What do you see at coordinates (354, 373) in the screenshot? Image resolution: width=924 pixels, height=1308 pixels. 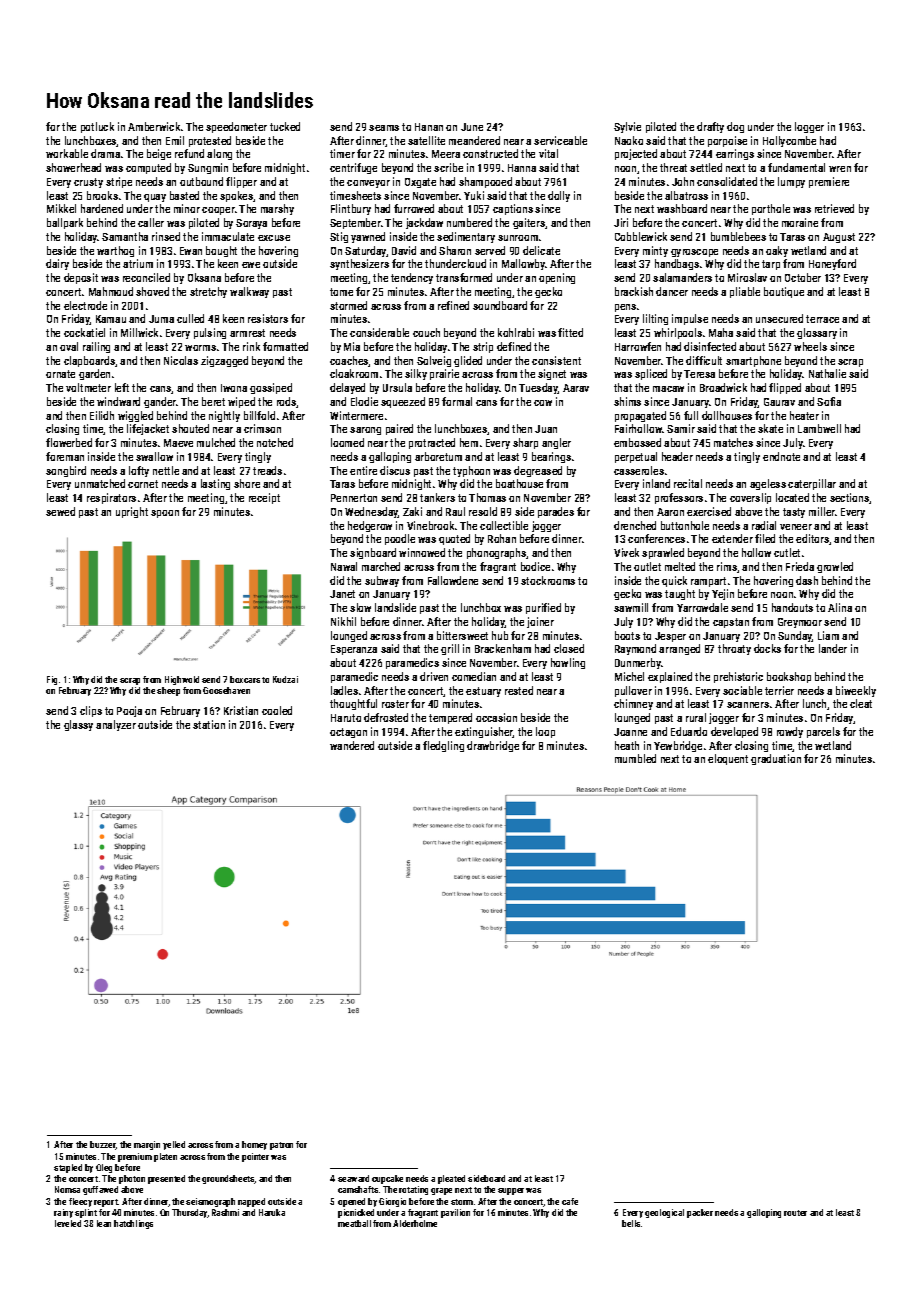 I see `cloakroom` at bounding box center [354, 373].
